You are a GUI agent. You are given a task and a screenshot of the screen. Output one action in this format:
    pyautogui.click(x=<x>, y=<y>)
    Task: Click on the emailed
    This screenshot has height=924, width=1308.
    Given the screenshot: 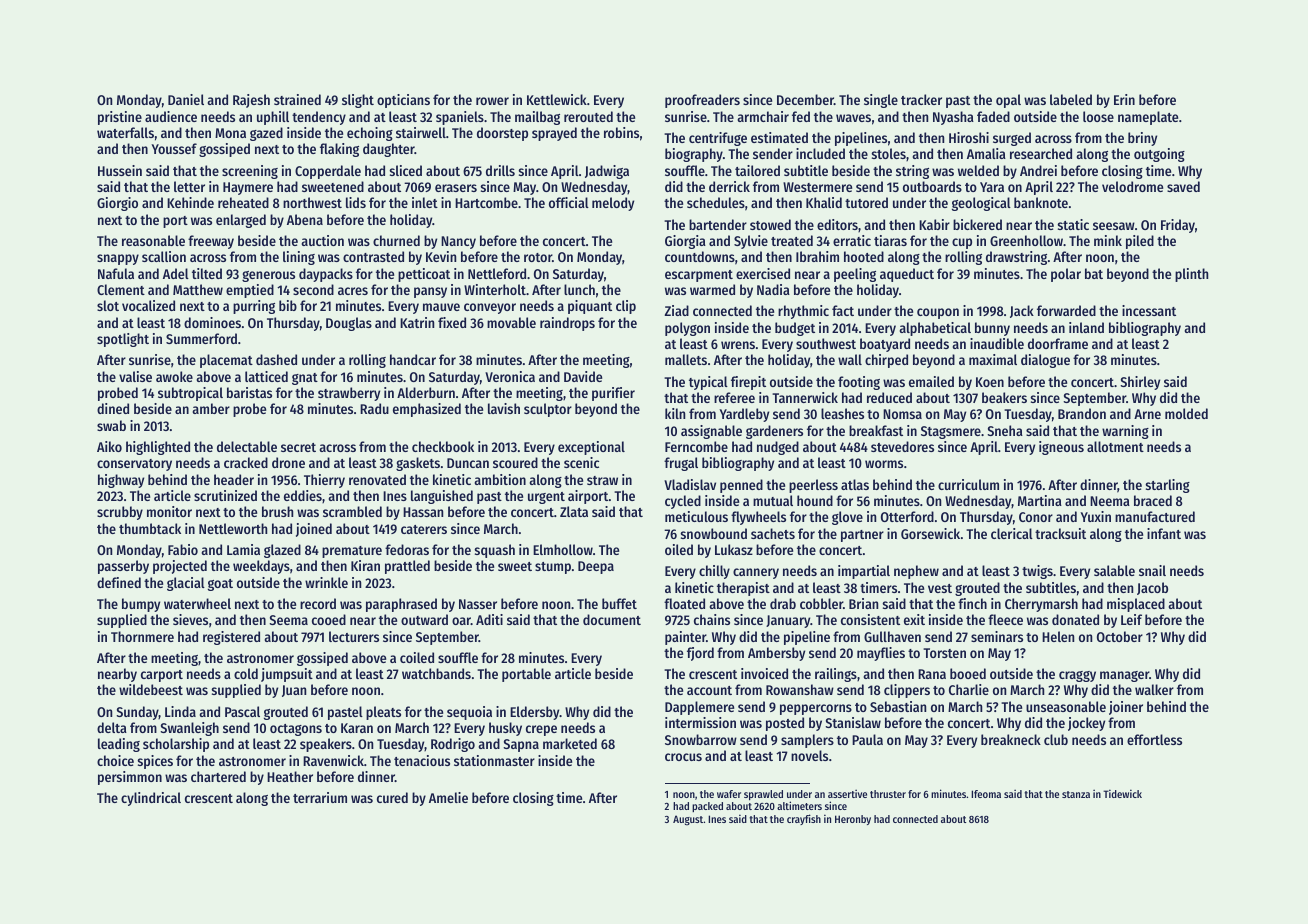 What is the action you would take?
    pyautogui.click(x=931, y=381)
